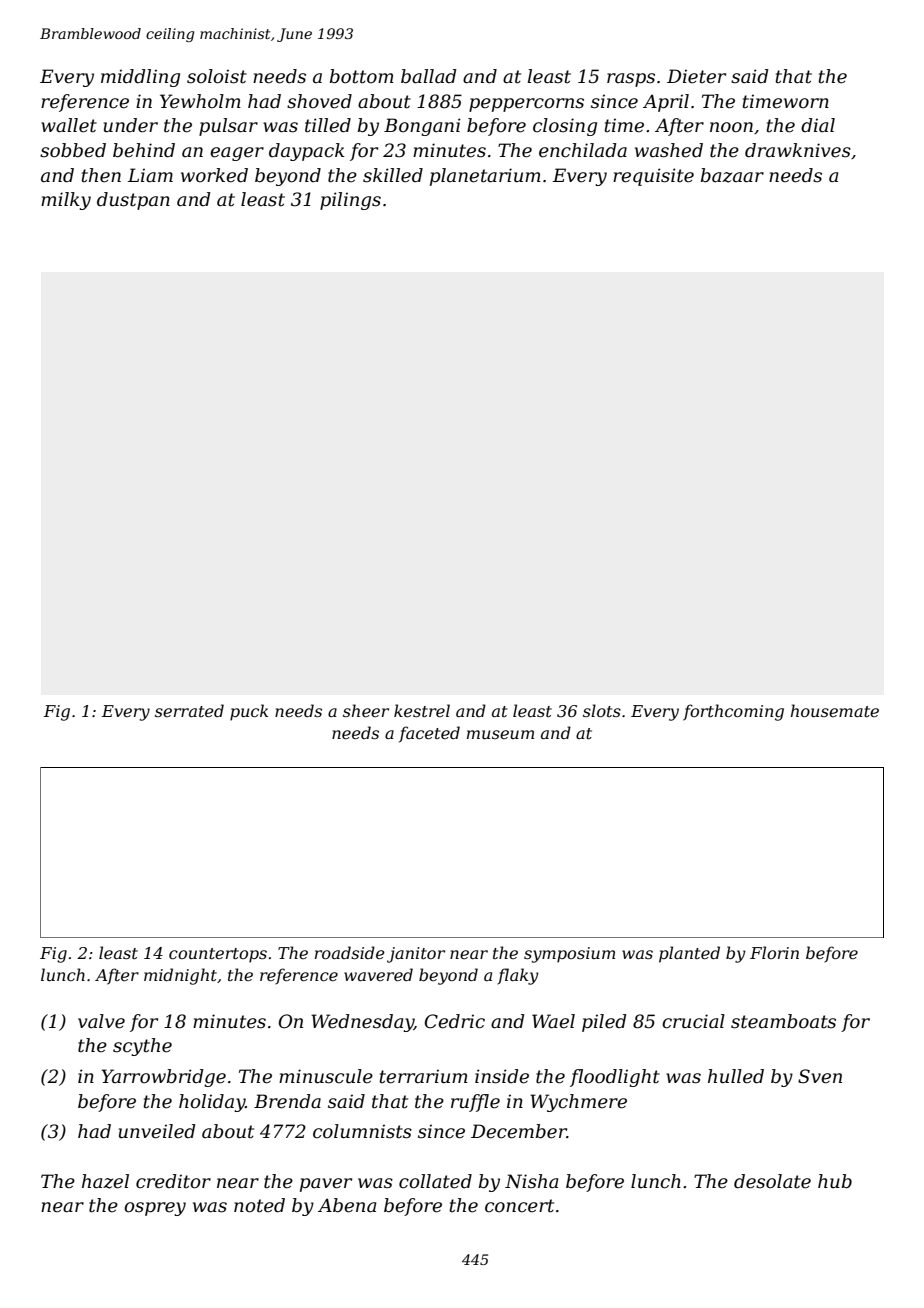  Describe the element at coordinates (732, 175) in the screenshot. I see `bazaar` at that location.
